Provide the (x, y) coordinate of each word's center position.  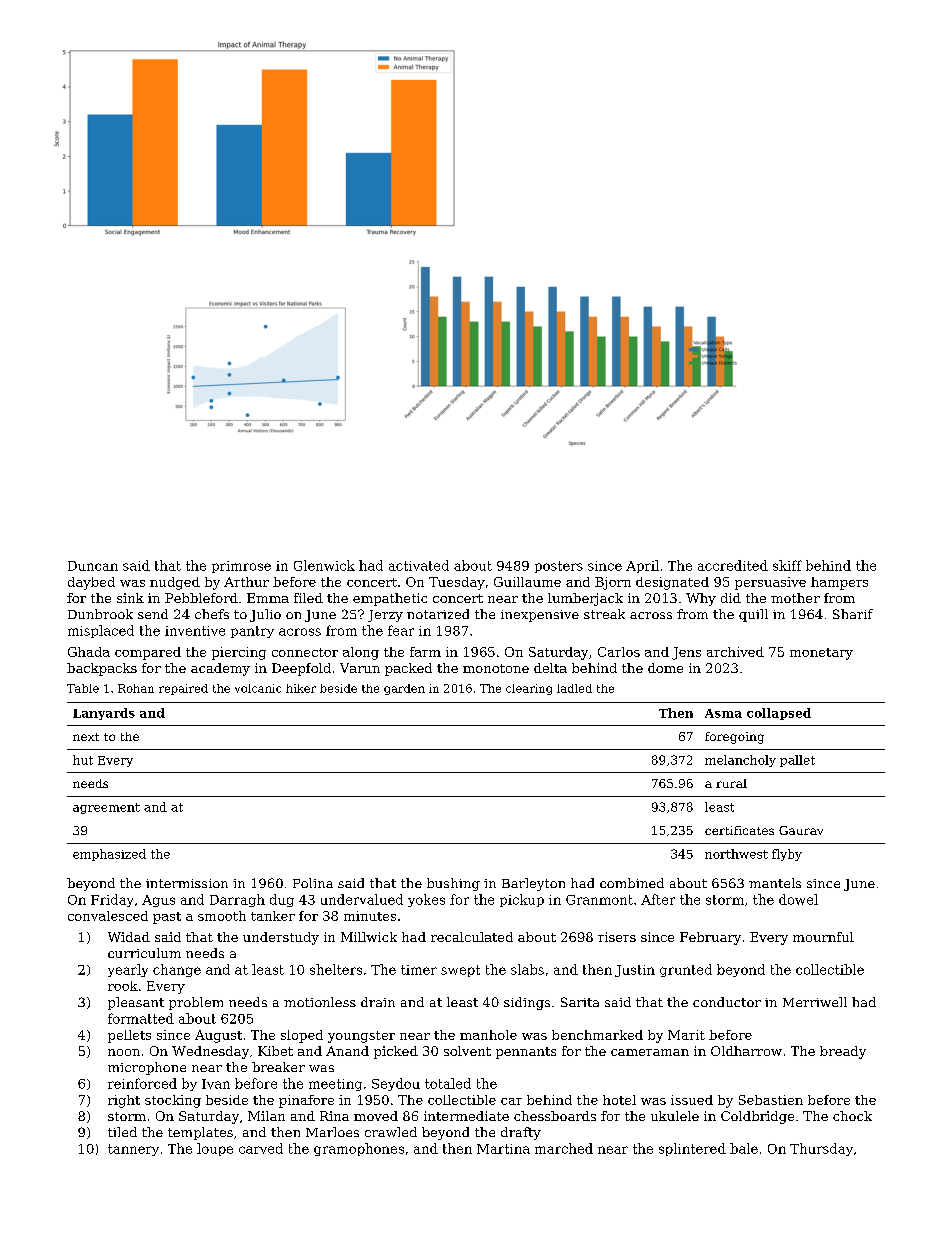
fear (401, 630)
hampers (839, 583)
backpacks (102, 669)
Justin (635, 971)
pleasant (136, 1003)
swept (460, 971)
